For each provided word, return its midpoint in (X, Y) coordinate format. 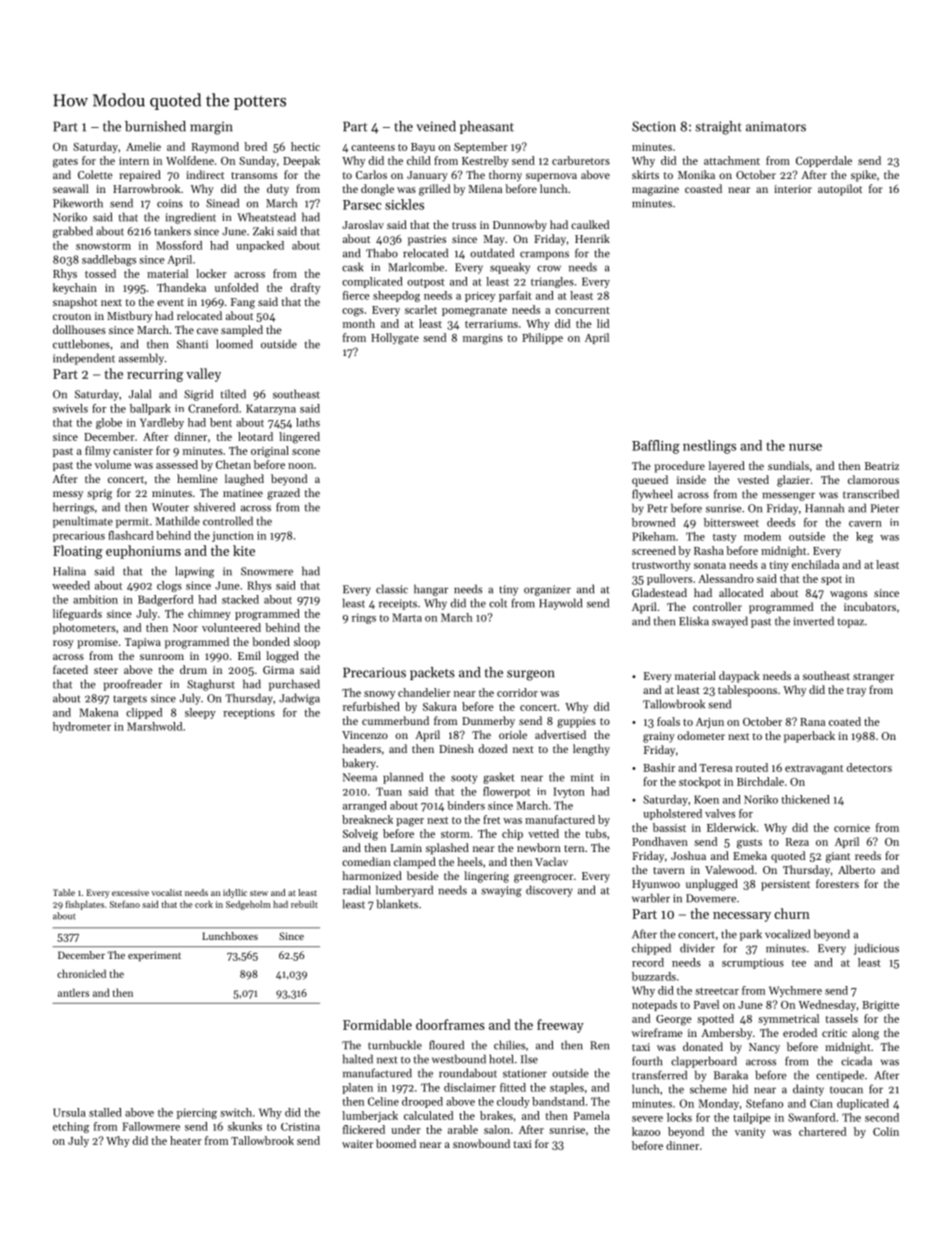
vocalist (166, 892)
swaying (501, 891)
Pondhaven (660, 841)
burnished (155, 126)
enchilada (815, 564)
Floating (78, 552)
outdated (492, 253)
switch (236, 1112)
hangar (431, 590)
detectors (869, 767)
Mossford (179, 245)
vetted (543, 833)
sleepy (200, 713)
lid (603, 323)
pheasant (487, 127)
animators (776, 127)
